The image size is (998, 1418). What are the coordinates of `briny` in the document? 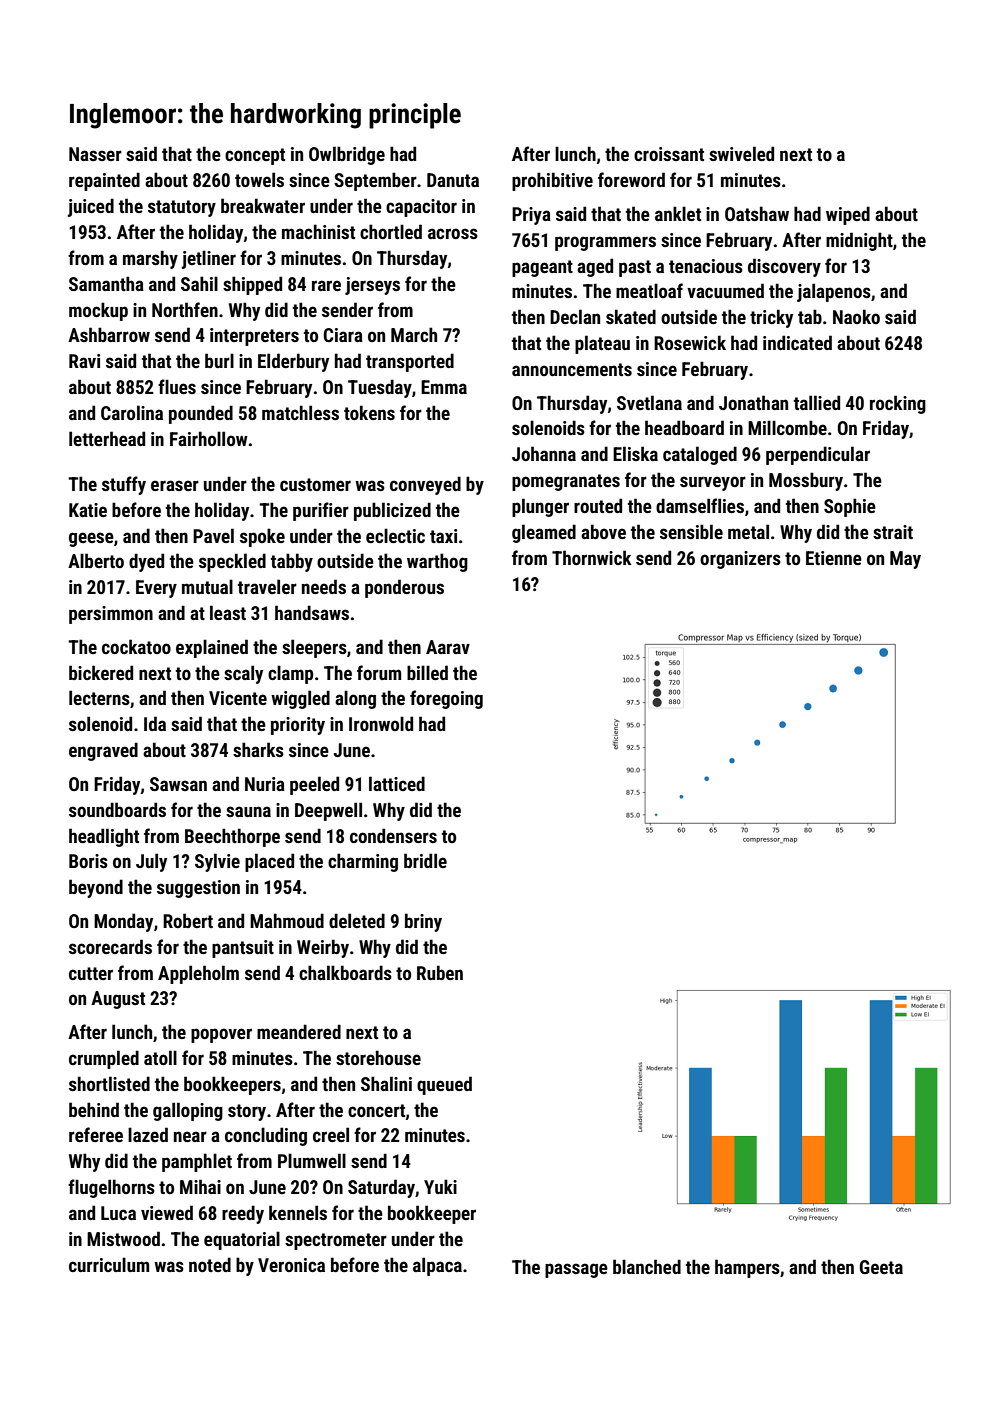 It's located at (423, 922).
